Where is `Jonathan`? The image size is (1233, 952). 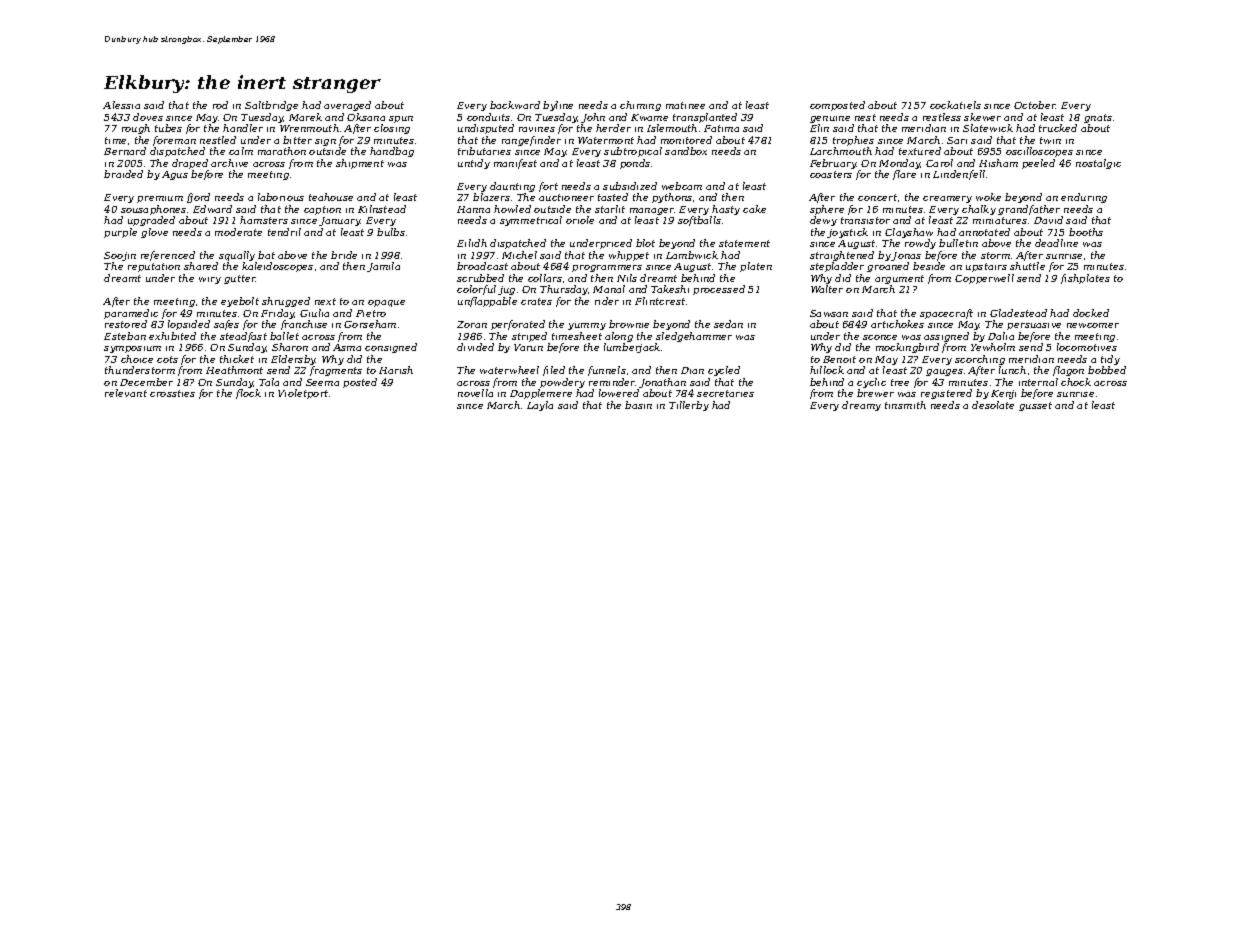
Jonathan is located at coordinates (662, 383).
